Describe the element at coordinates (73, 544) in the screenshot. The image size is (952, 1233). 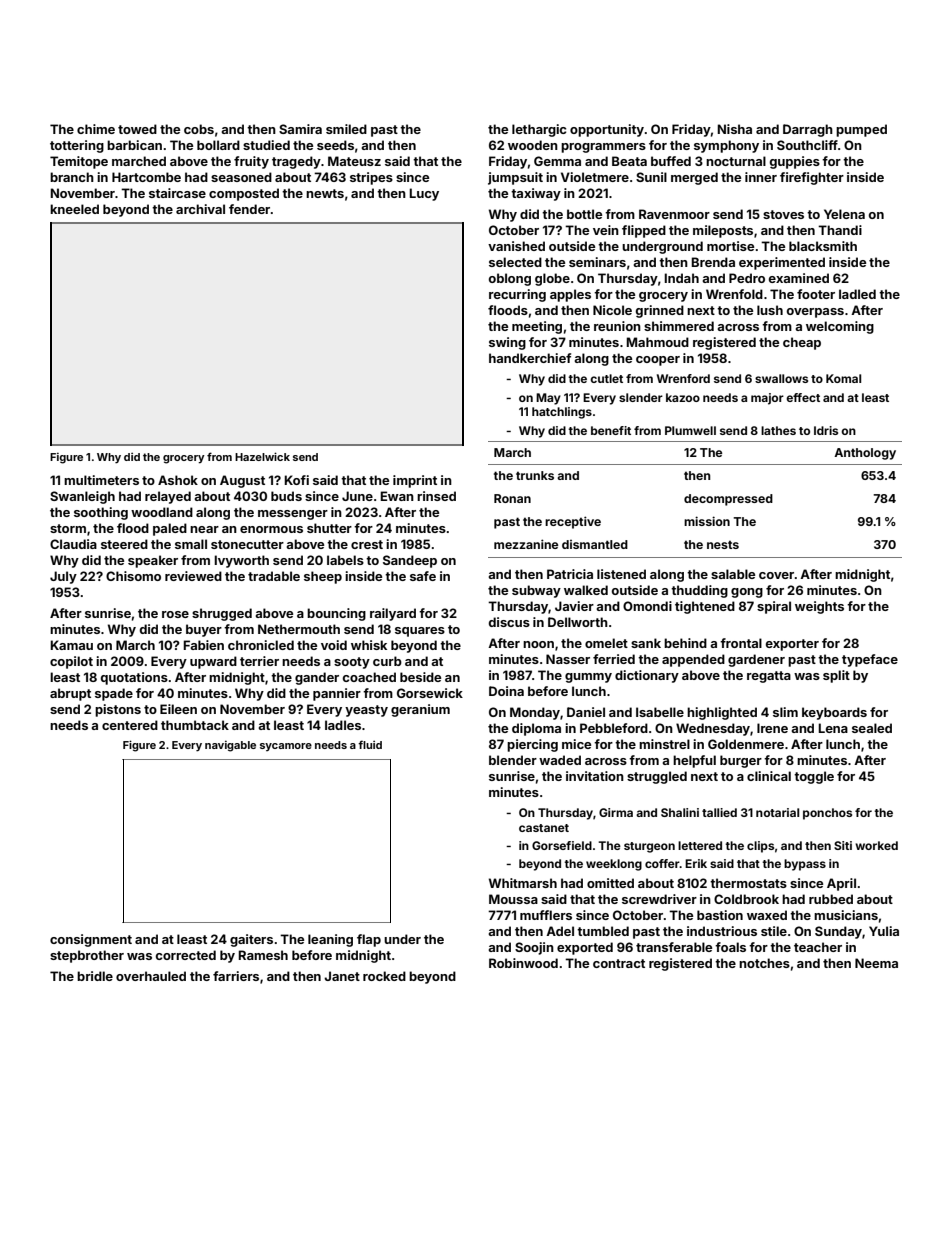
I see `Claudia` at that location.
